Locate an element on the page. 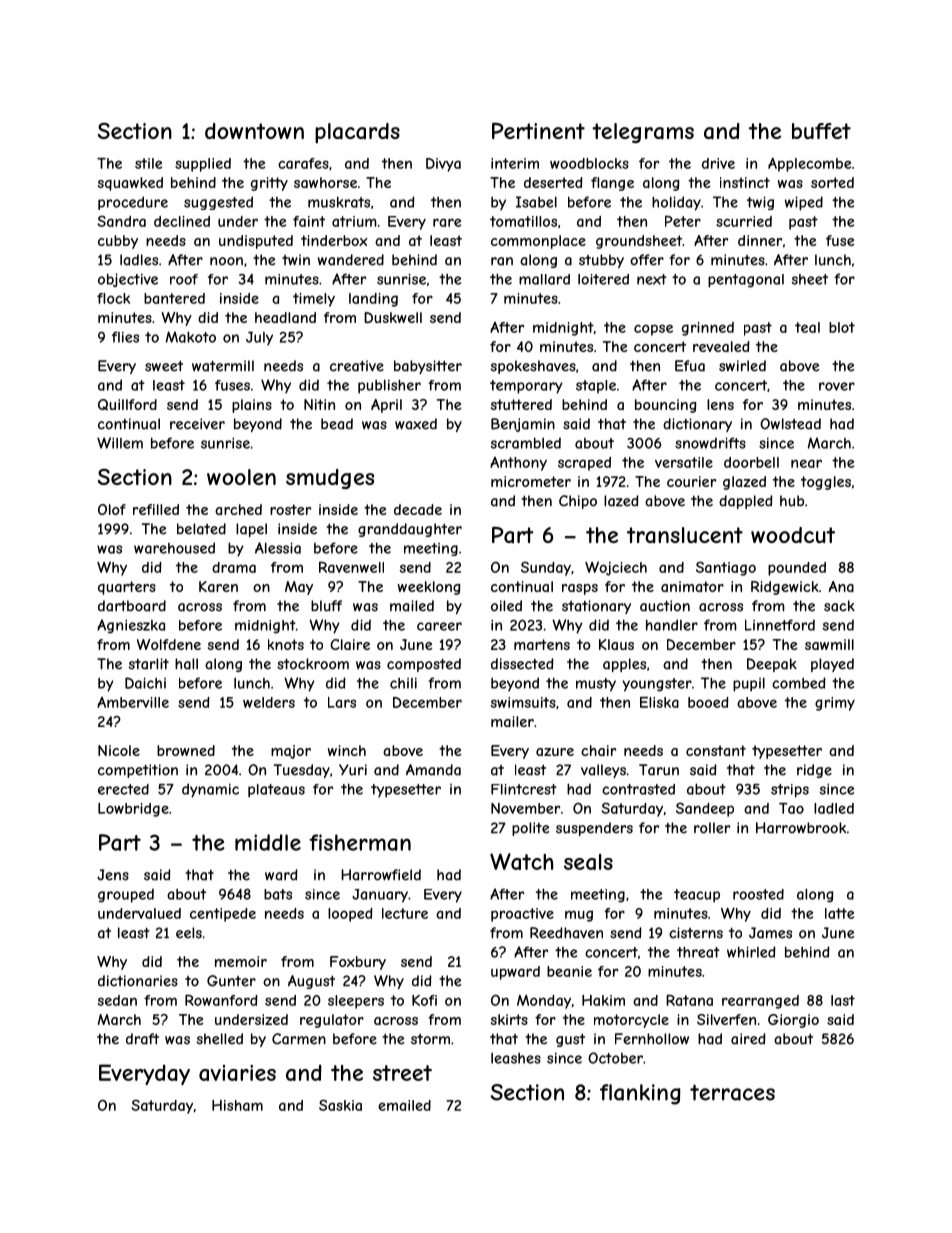 The image size is (952, 1233). Kofi is located at coordinates (424, 1000).
